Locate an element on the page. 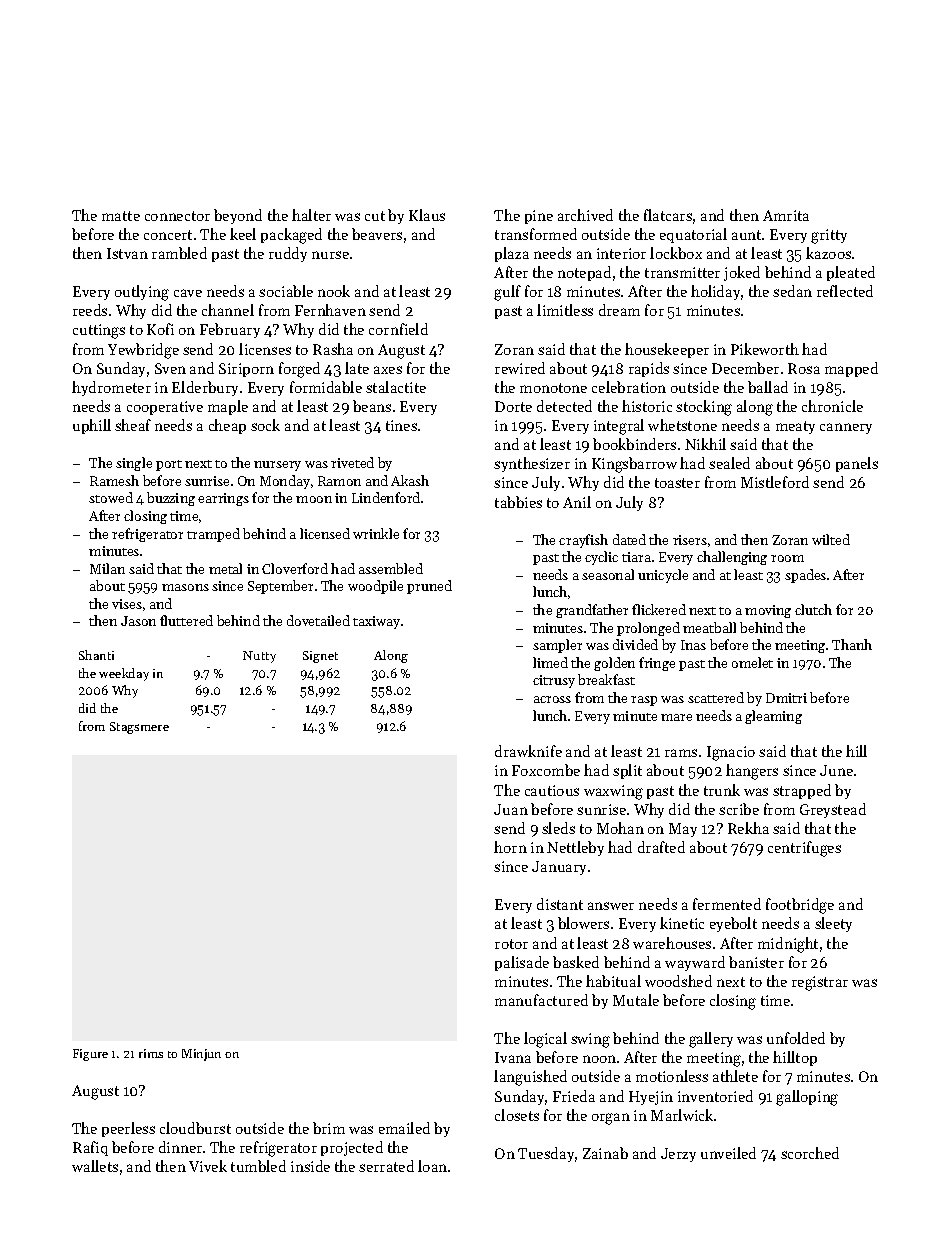 This image has width=952, height=1233. Istvan is located at coordinates (127, 253).
